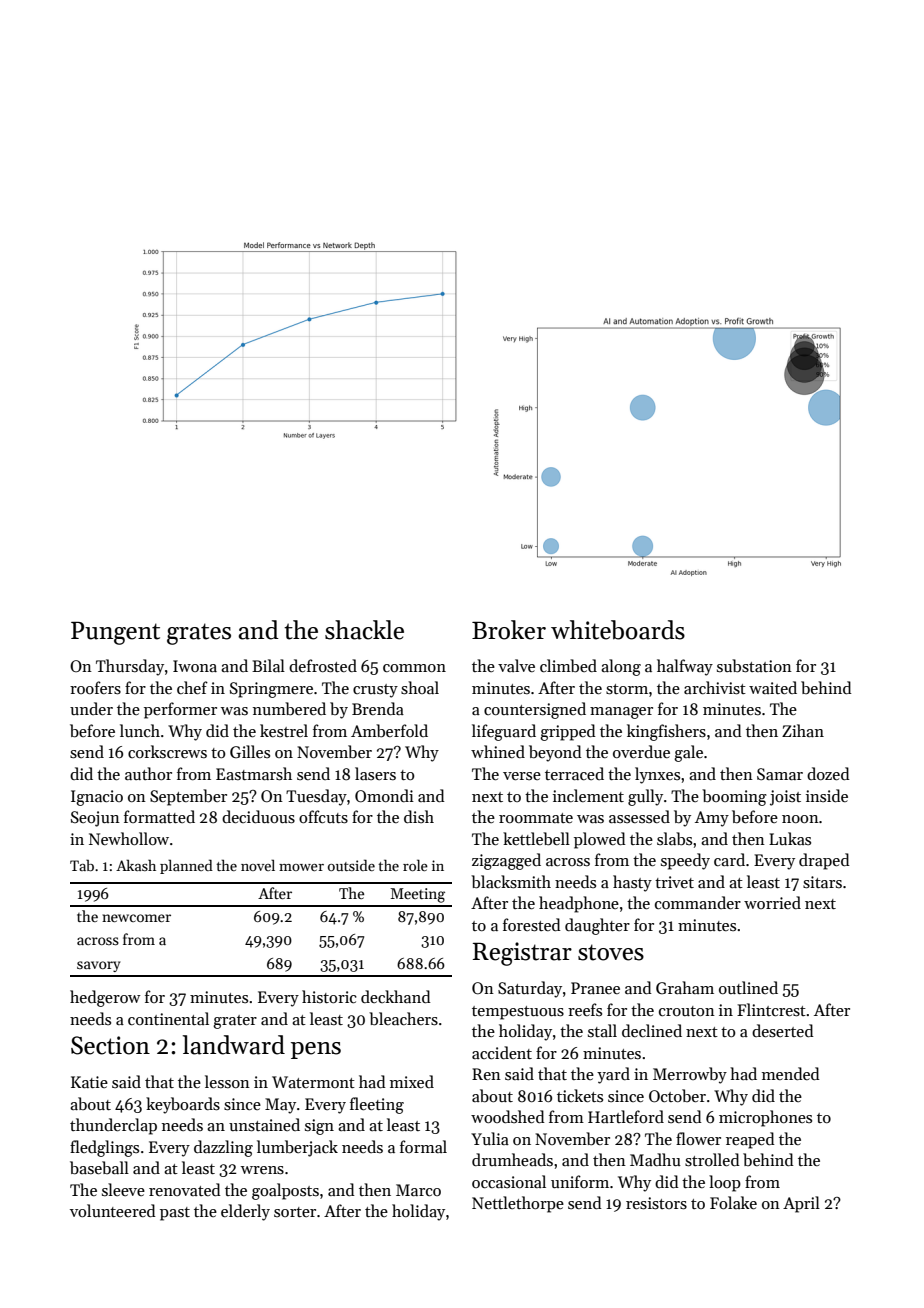  Describe the element at coordinates (423, 1146) in the image. I see `formal` at that location.
